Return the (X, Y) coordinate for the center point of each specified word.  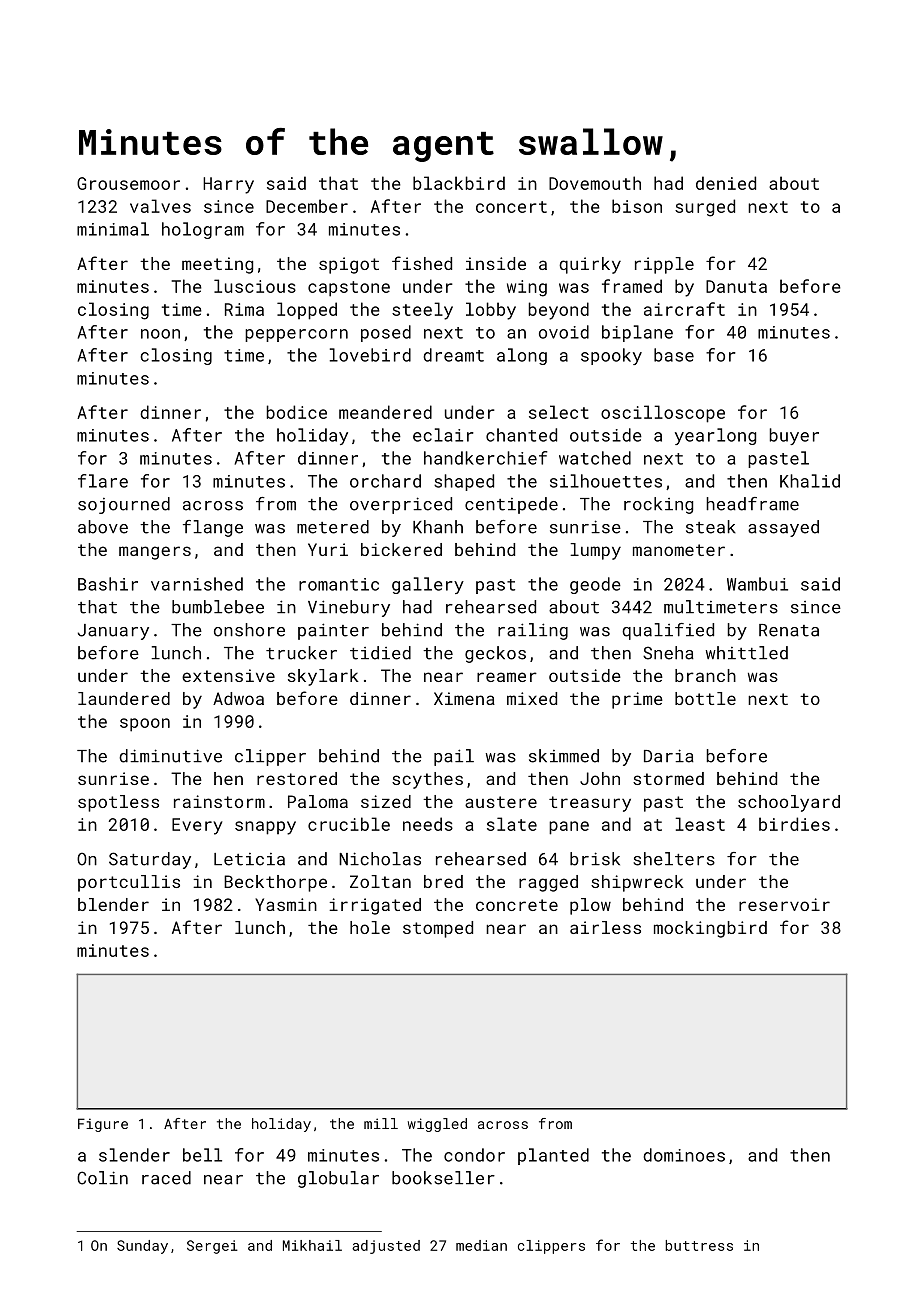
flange (213, 528)
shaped (464, 482)
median (481, 1245)
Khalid (810, 481)
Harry (228, 185)
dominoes (684, 1155)
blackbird (459, 183)
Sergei (212, 1247)
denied (726, 183)
